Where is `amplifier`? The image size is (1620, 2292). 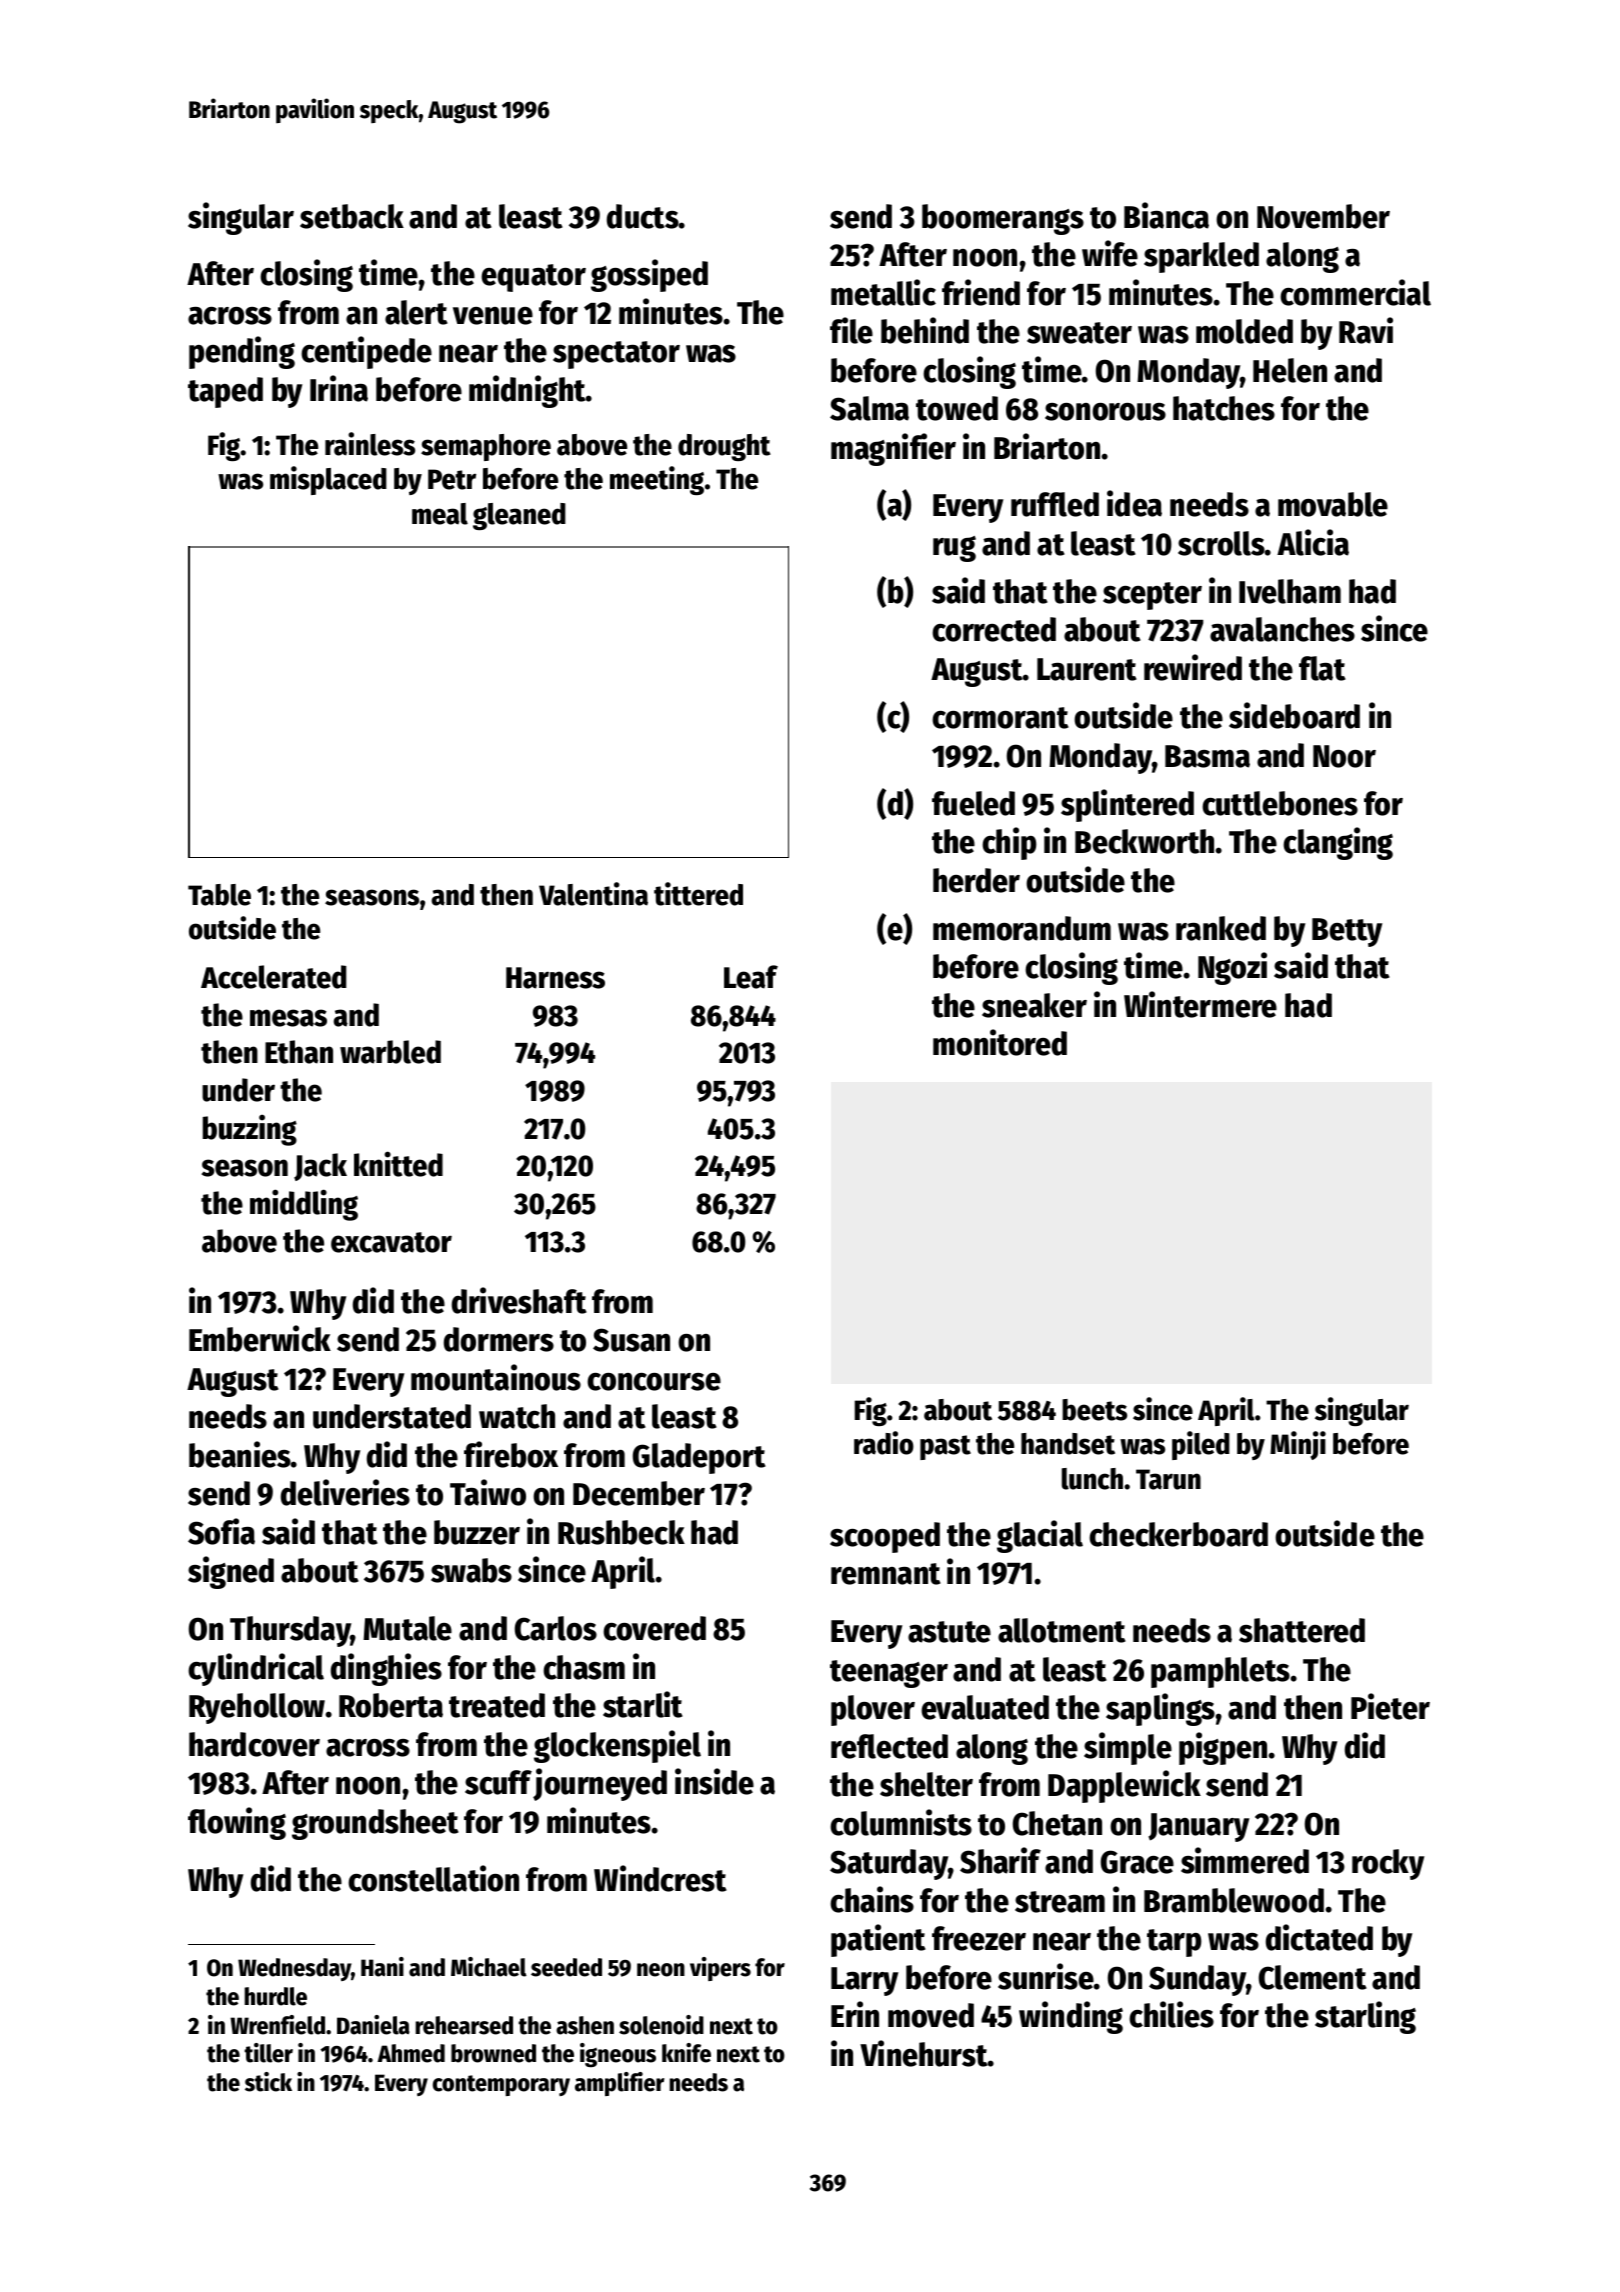 amplifier is located at coordinates (619, 2084).
